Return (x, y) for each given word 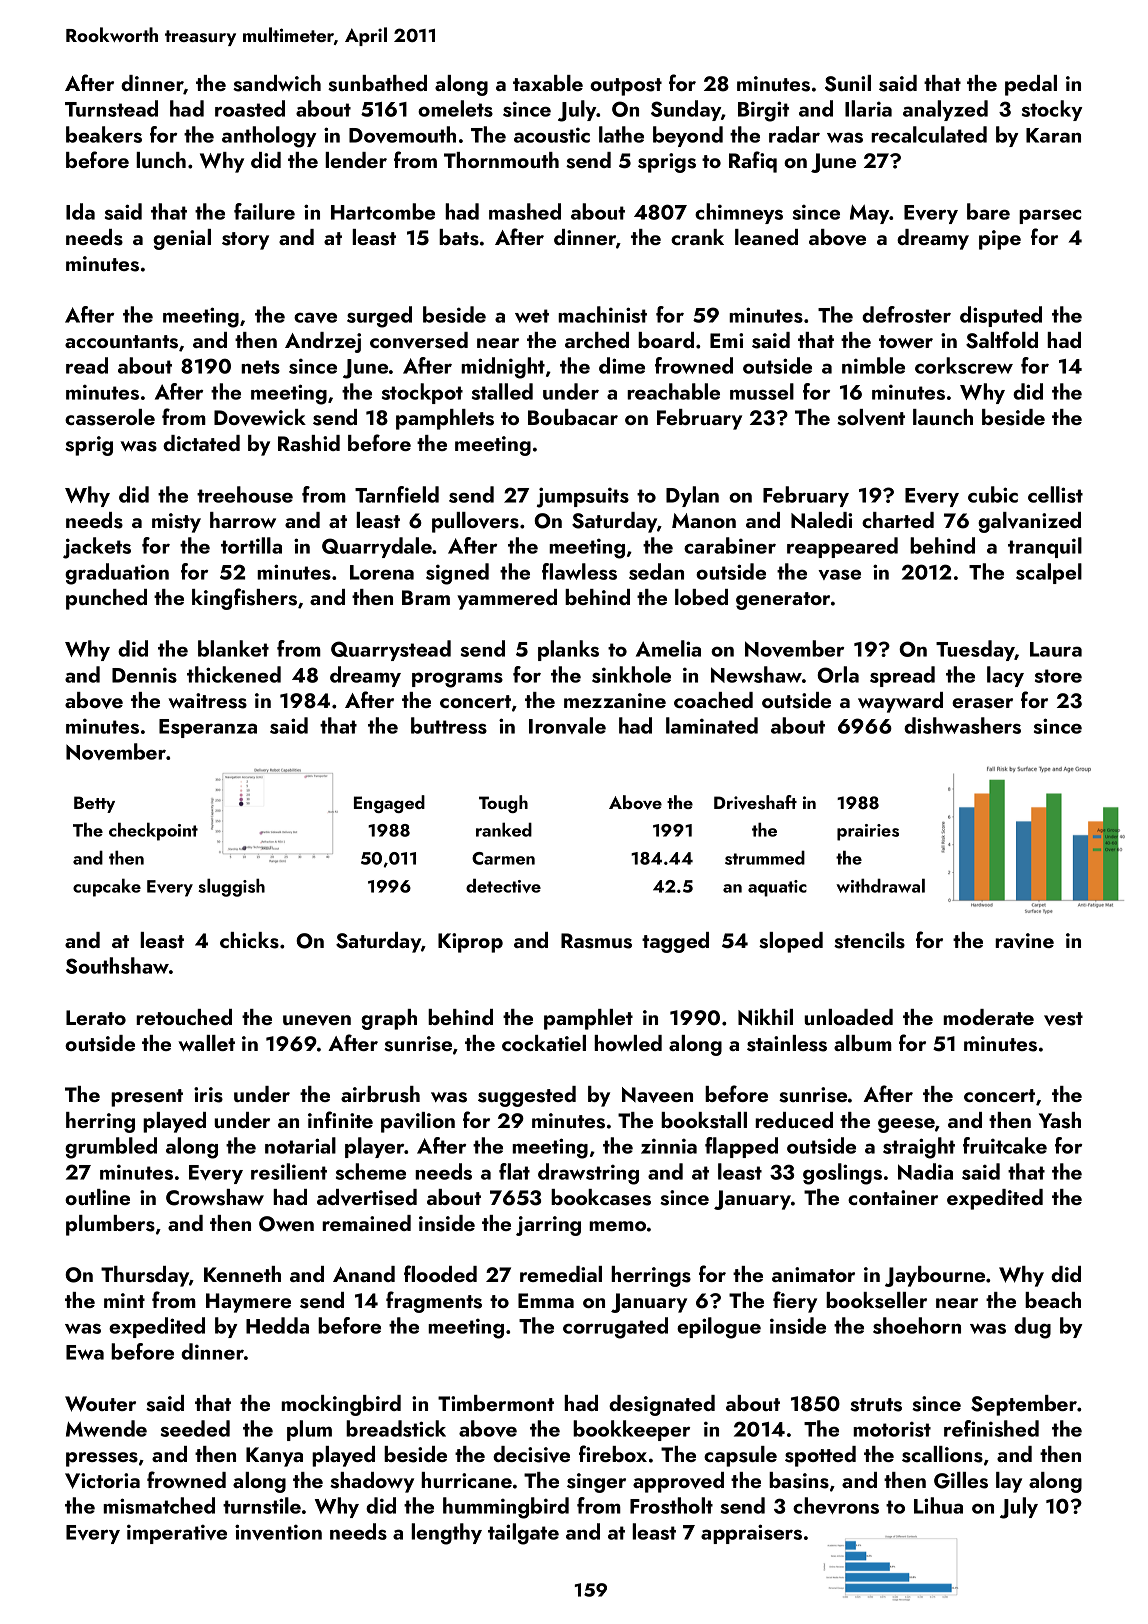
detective (503, 885)
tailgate (523, 1534)
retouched (184, 1017)
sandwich (277, 83)
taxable (548, 83)
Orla (838, 674)
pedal (1031, 85)
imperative (177, 1534)
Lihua (938, 1505)
